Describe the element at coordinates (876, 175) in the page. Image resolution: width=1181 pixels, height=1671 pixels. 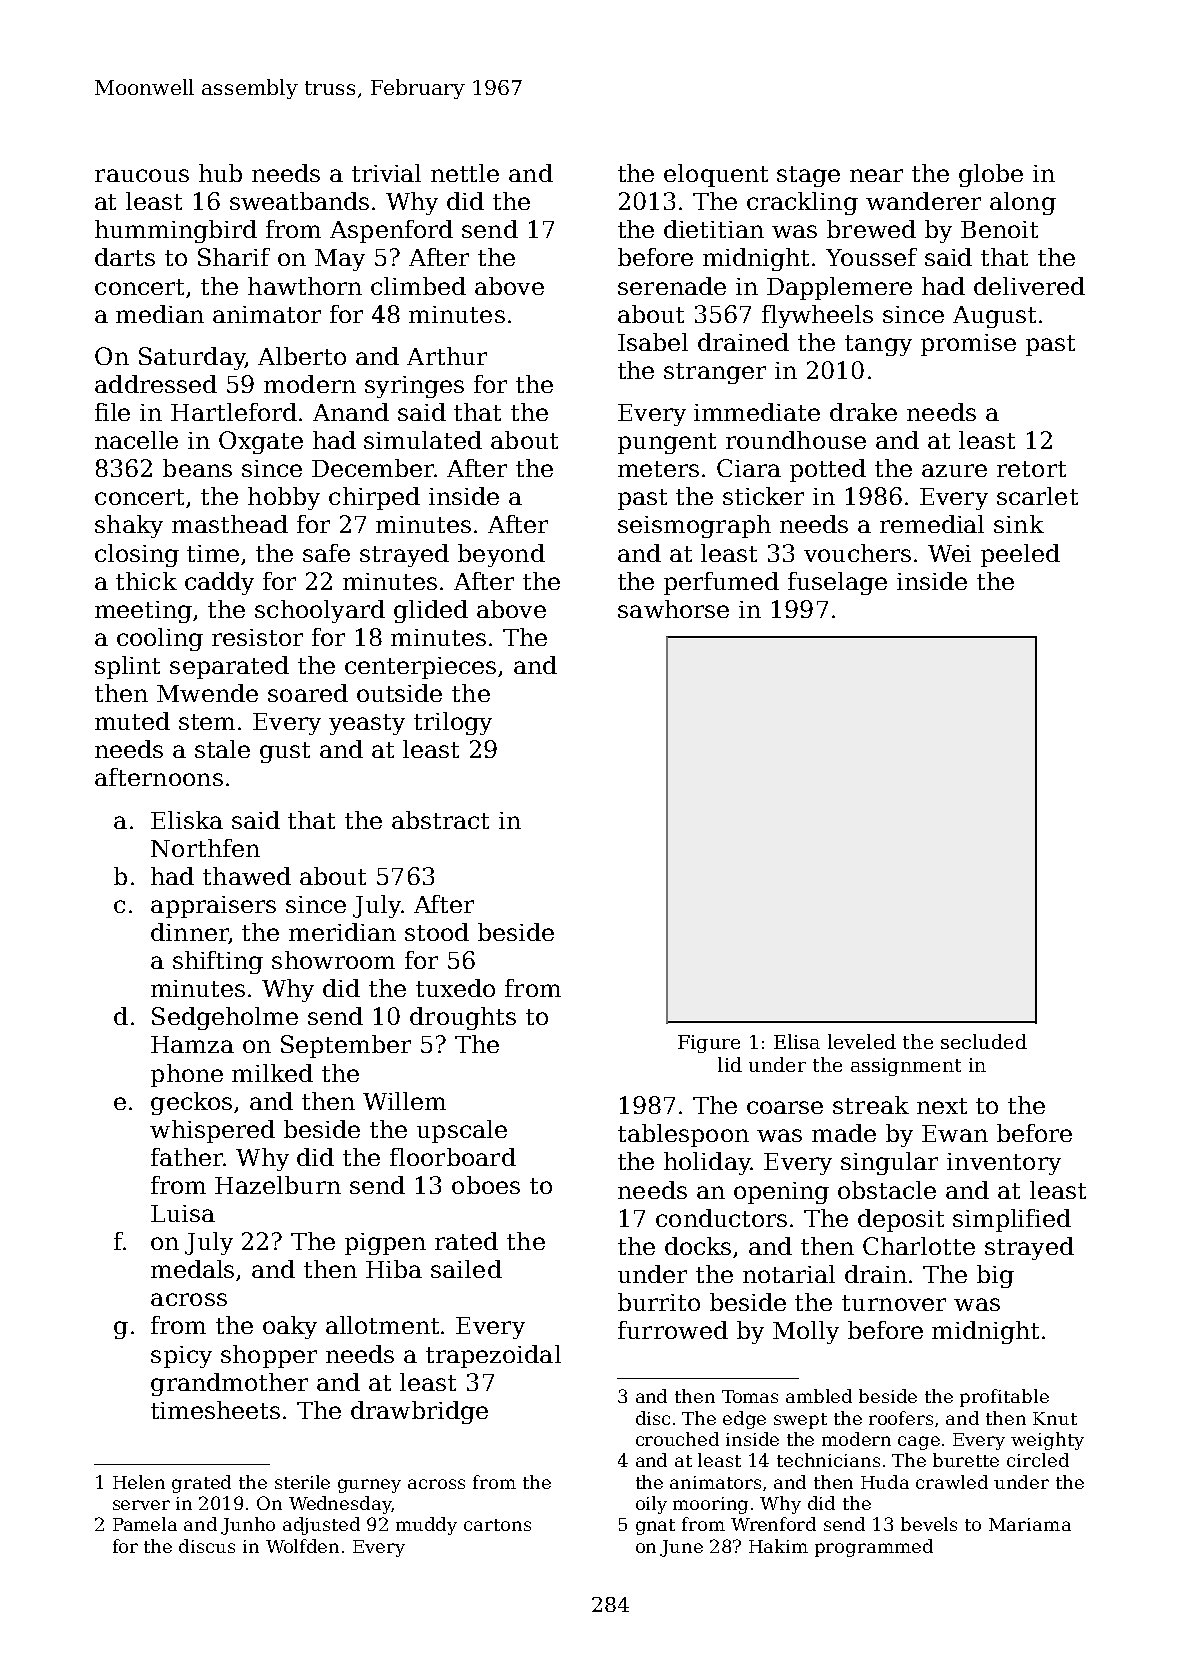
I see `near` at that location.
